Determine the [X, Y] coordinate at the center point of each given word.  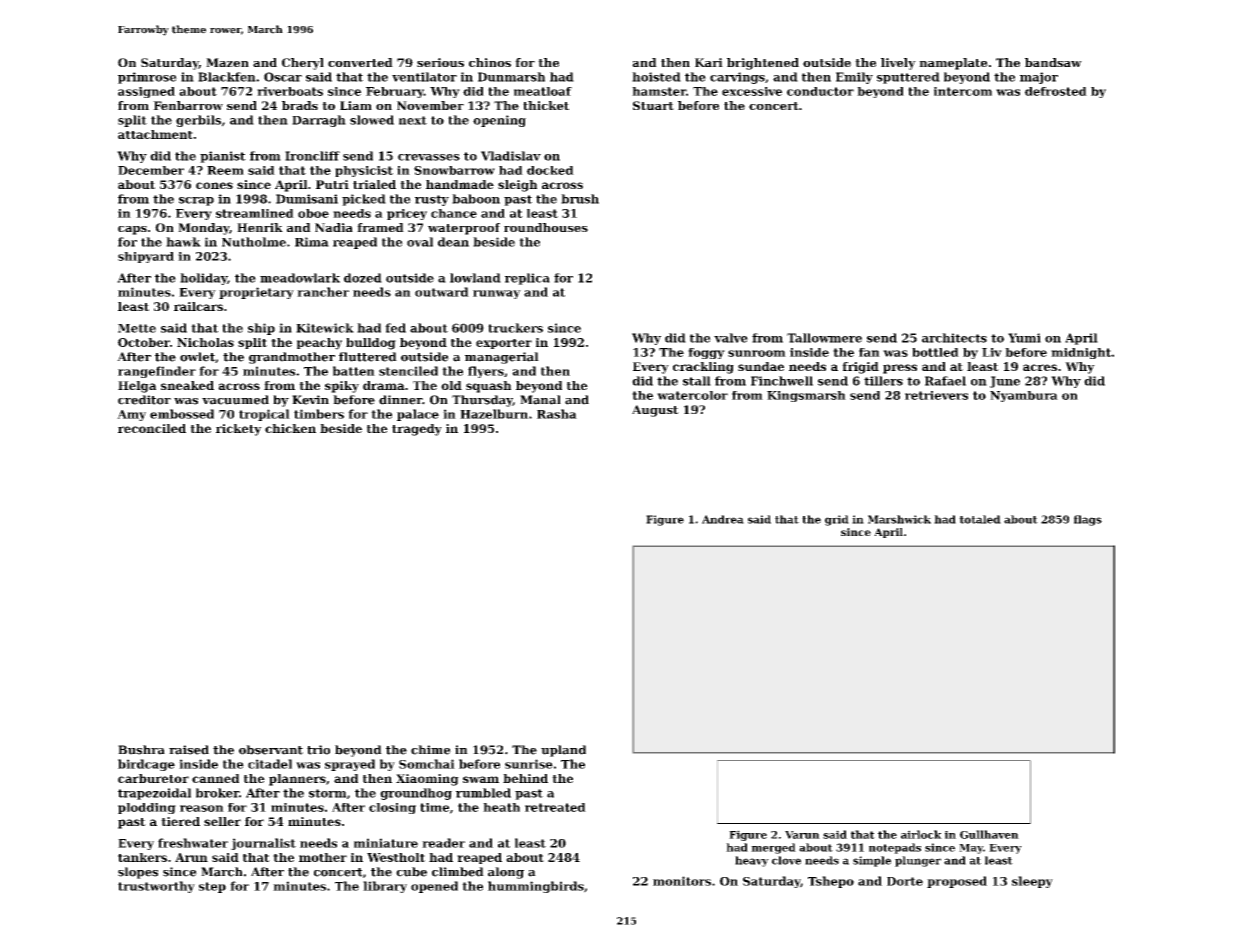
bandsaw [1053, 62]
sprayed [350, 765]
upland [563, 751]
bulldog [371, 344]
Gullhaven [989, 834]
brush [580, 199]
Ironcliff [312, 156]
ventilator [424, 77]
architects [954, 338]
